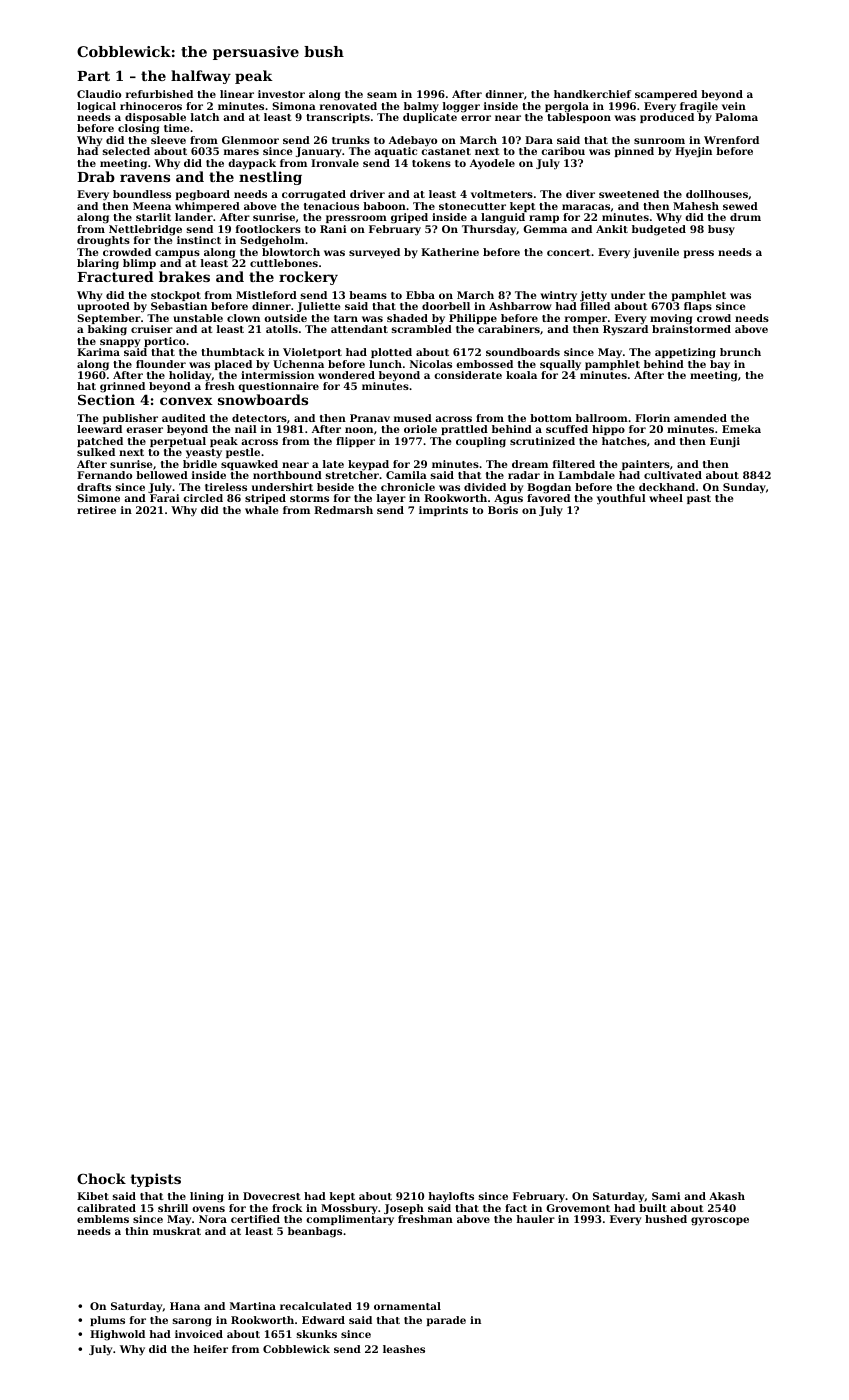 This document has width=849, height=1400. I want to click on thin, so click(137, 1231).
